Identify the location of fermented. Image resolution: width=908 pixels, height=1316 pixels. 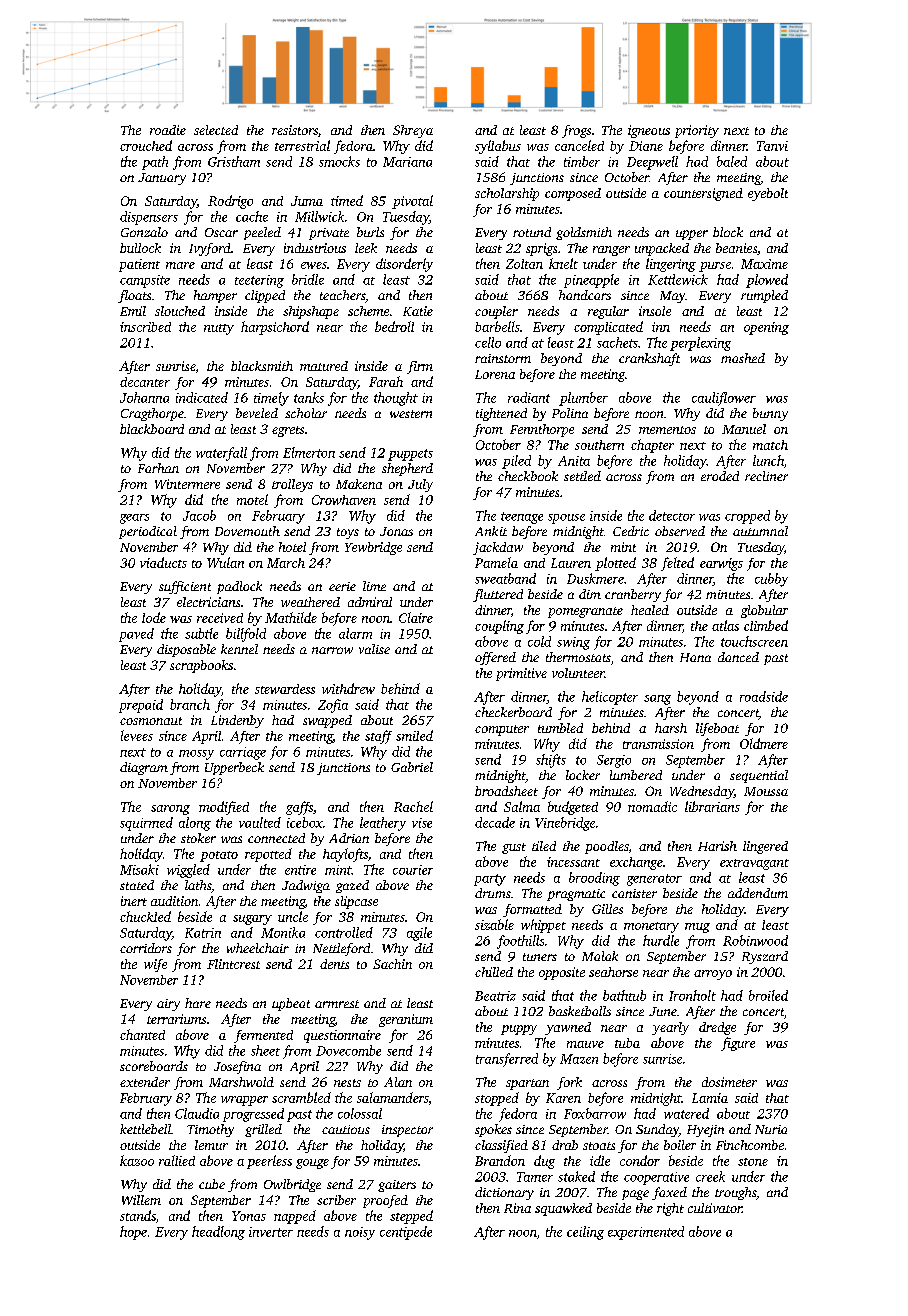
(263, 1036).
